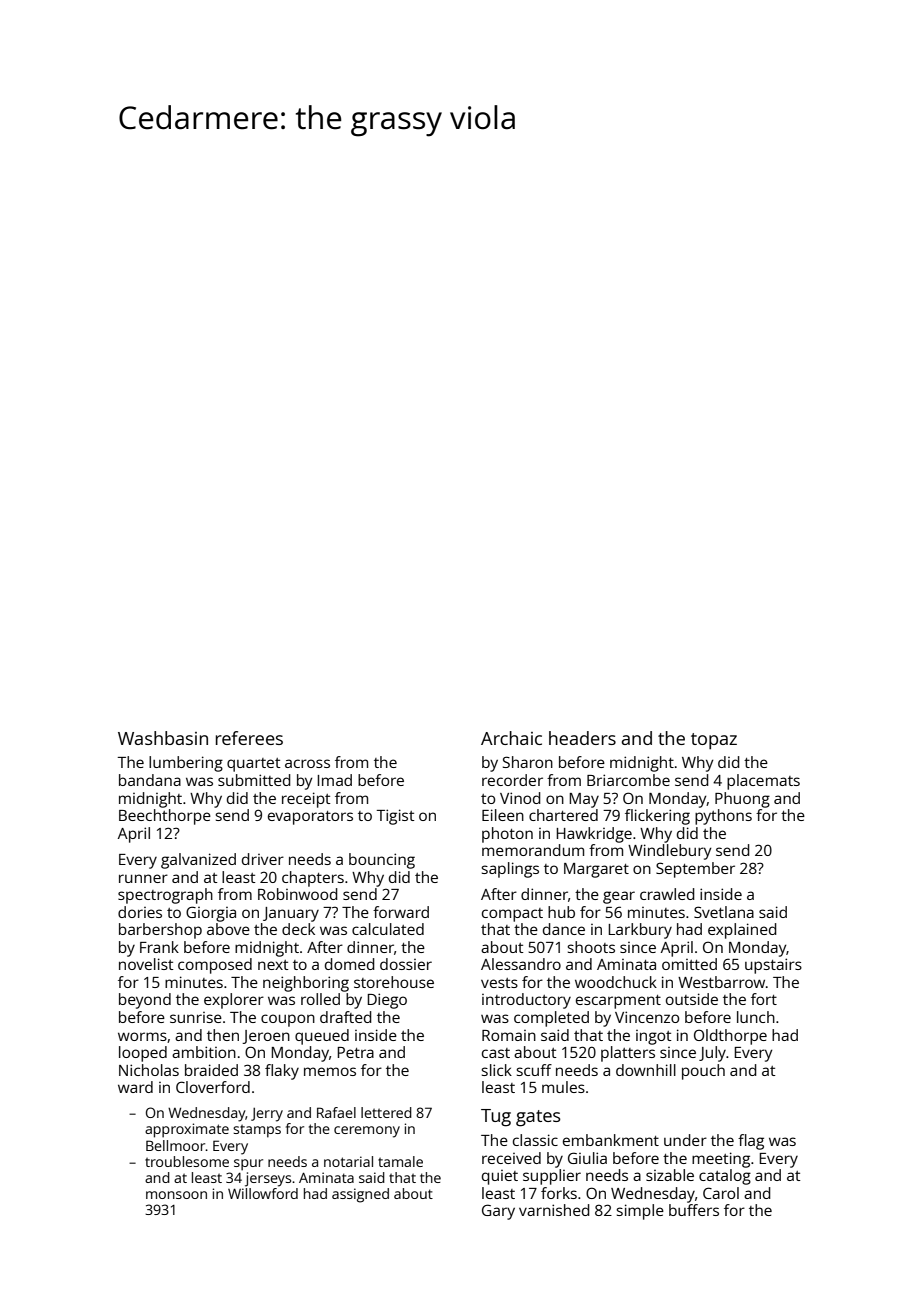 The height and width of the image is (1308, 924). What do you see at coordinates (685, 1140) in the image?
I see `under` at bounding box center [685, 1140].
